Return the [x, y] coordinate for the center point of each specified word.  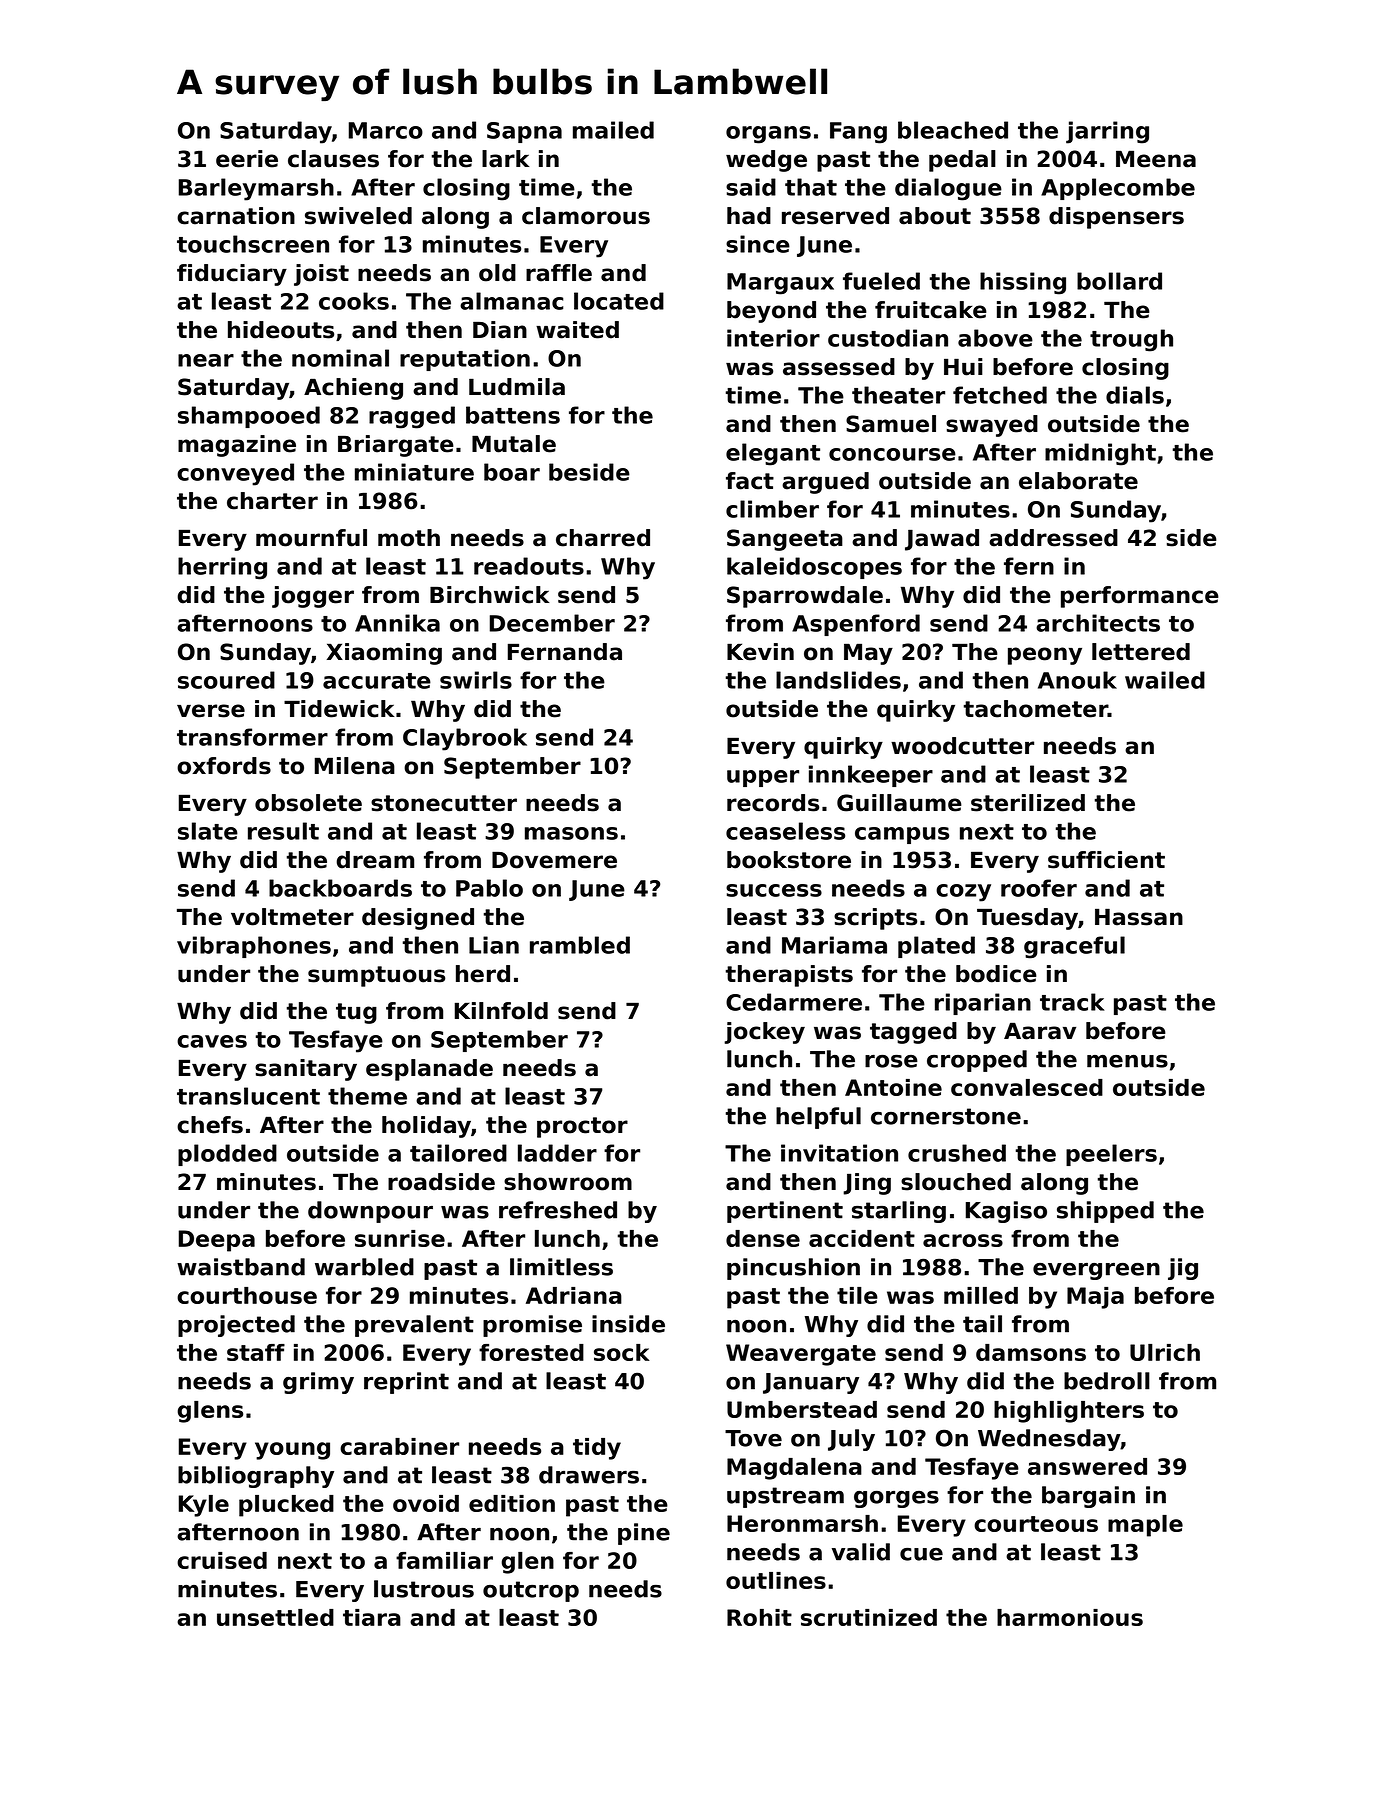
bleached [953, 130]
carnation [236, 216]
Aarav [1040, 1031]
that [811, 187]
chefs [210, 1125]
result [283, 831]
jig [1183, 1269]
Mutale [514, 444]
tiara [372, 1617]
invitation [839, 1153]
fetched [1000, 395]
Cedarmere [794, 1002]
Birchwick [489, 595]
